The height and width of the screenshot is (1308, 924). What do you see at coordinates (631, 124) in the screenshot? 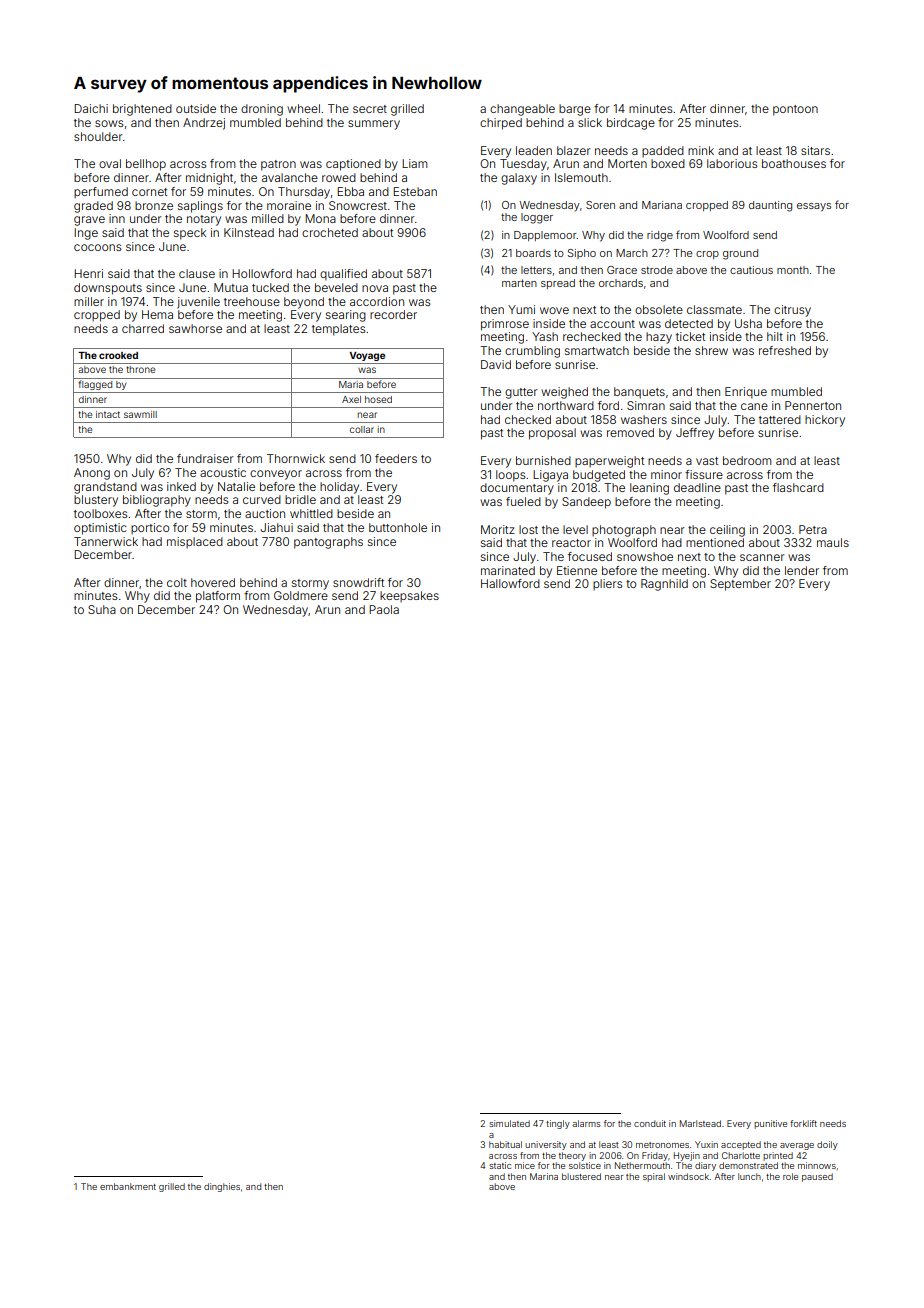
I see `birdcage` at bounding box center [631, 124].
